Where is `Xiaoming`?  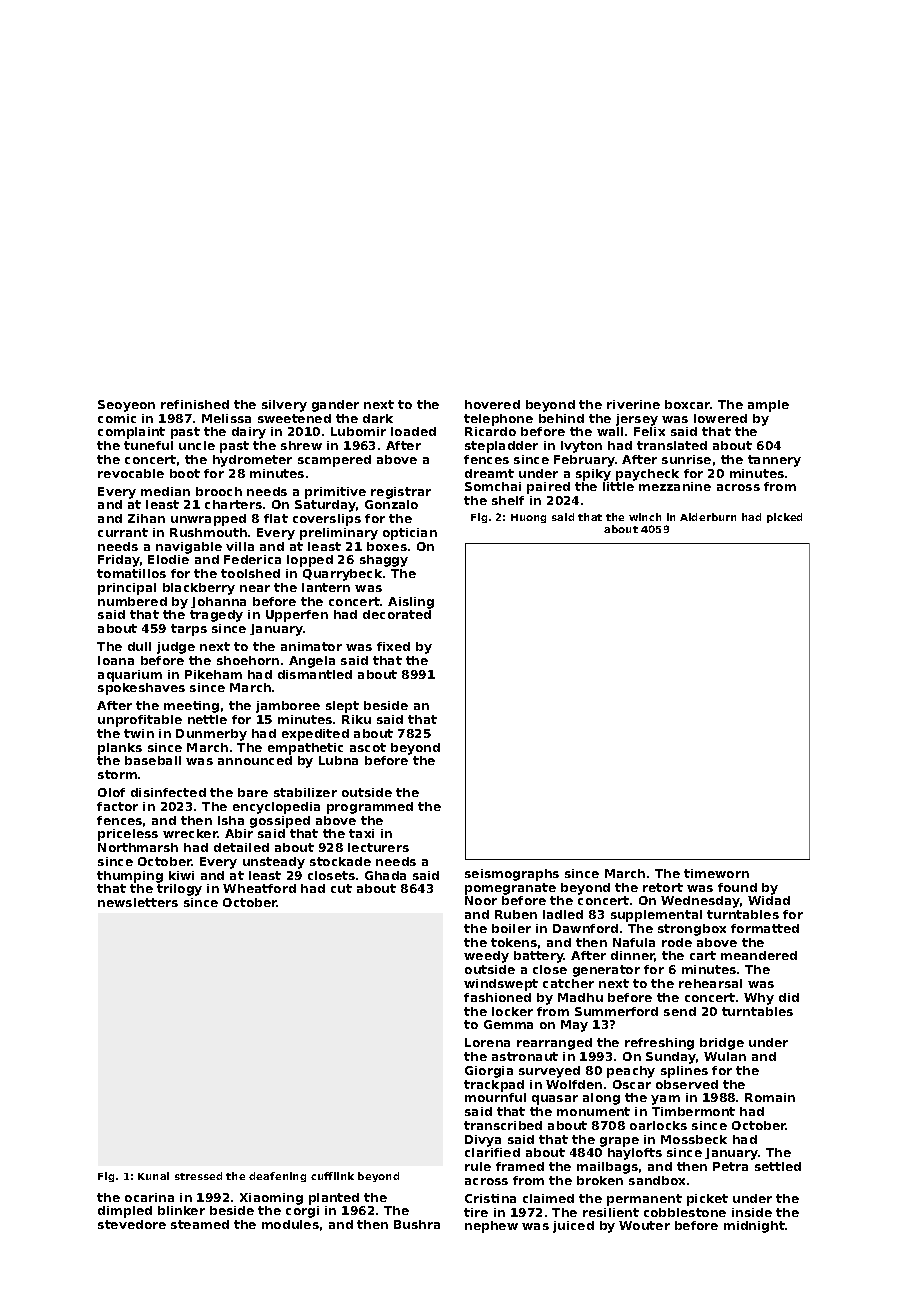
Xiaoming is located at coordinates (271, 1199).
